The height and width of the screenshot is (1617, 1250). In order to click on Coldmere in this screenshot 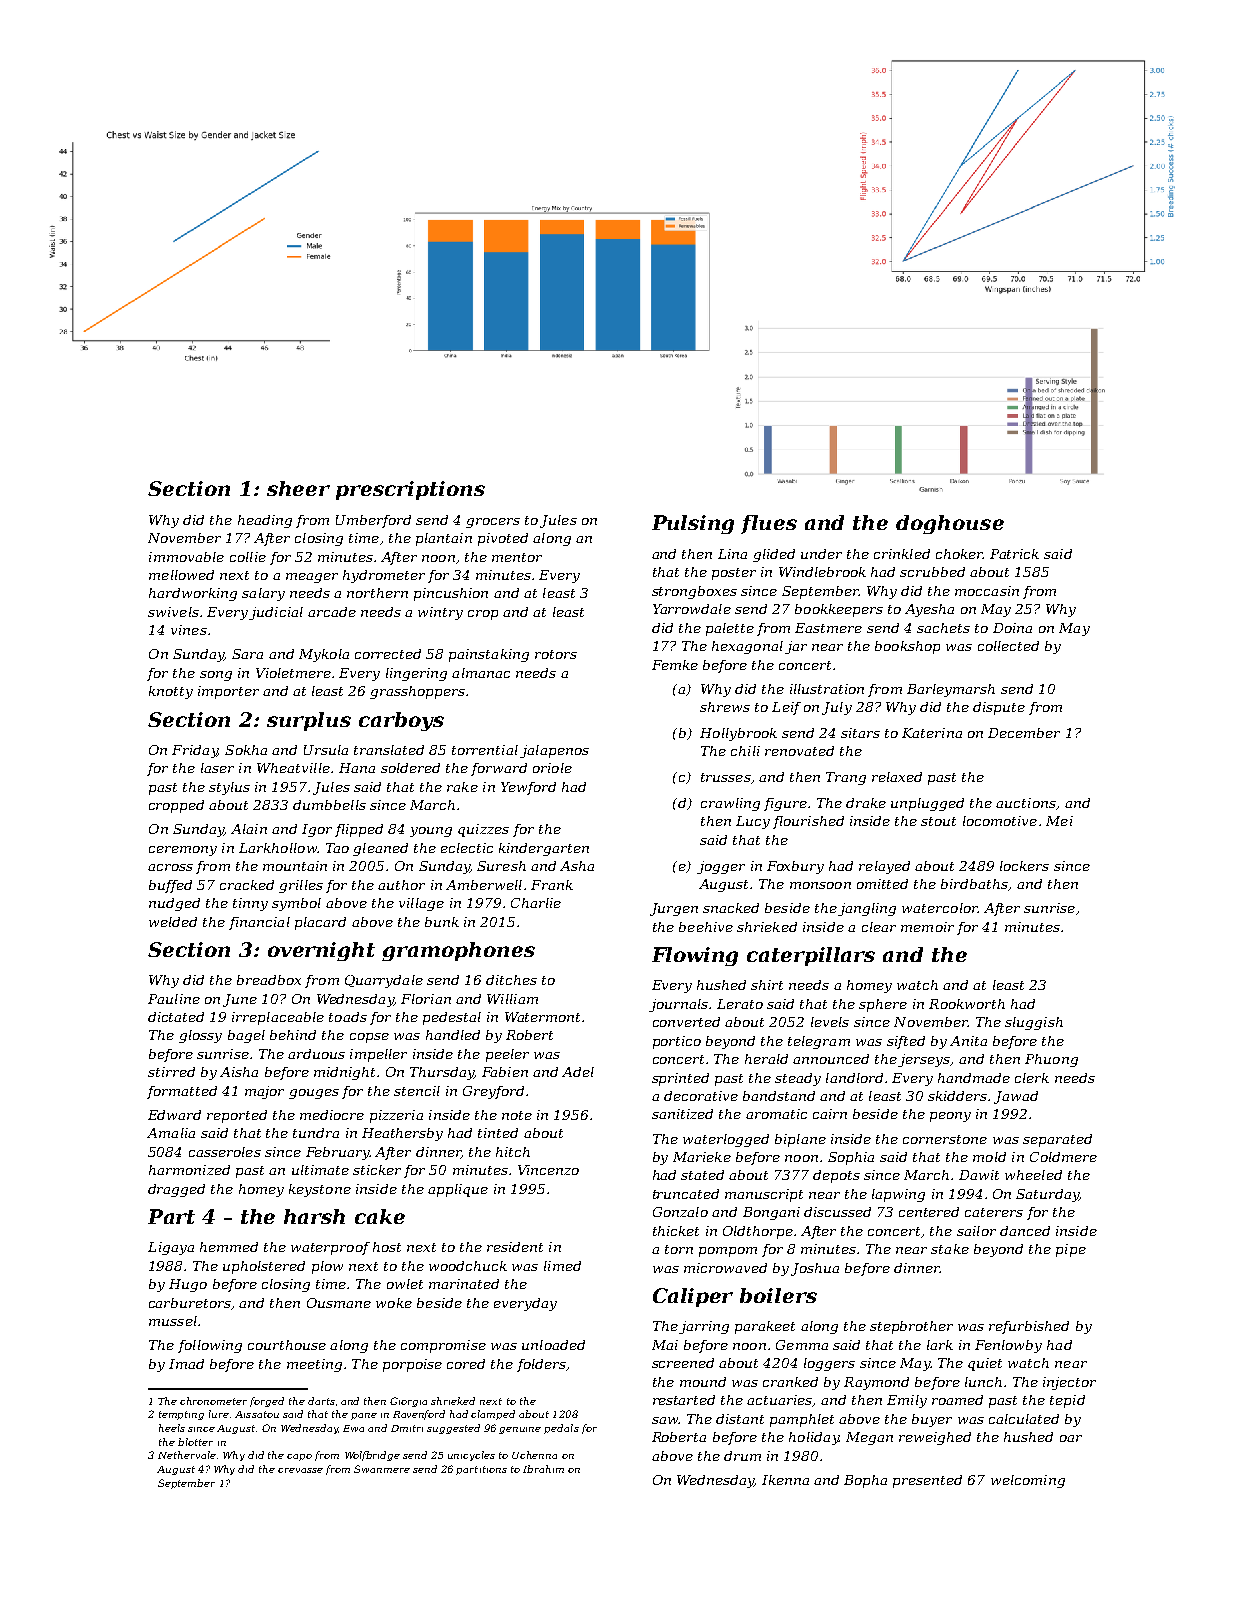, I will do `click(1063, 1157)`.
